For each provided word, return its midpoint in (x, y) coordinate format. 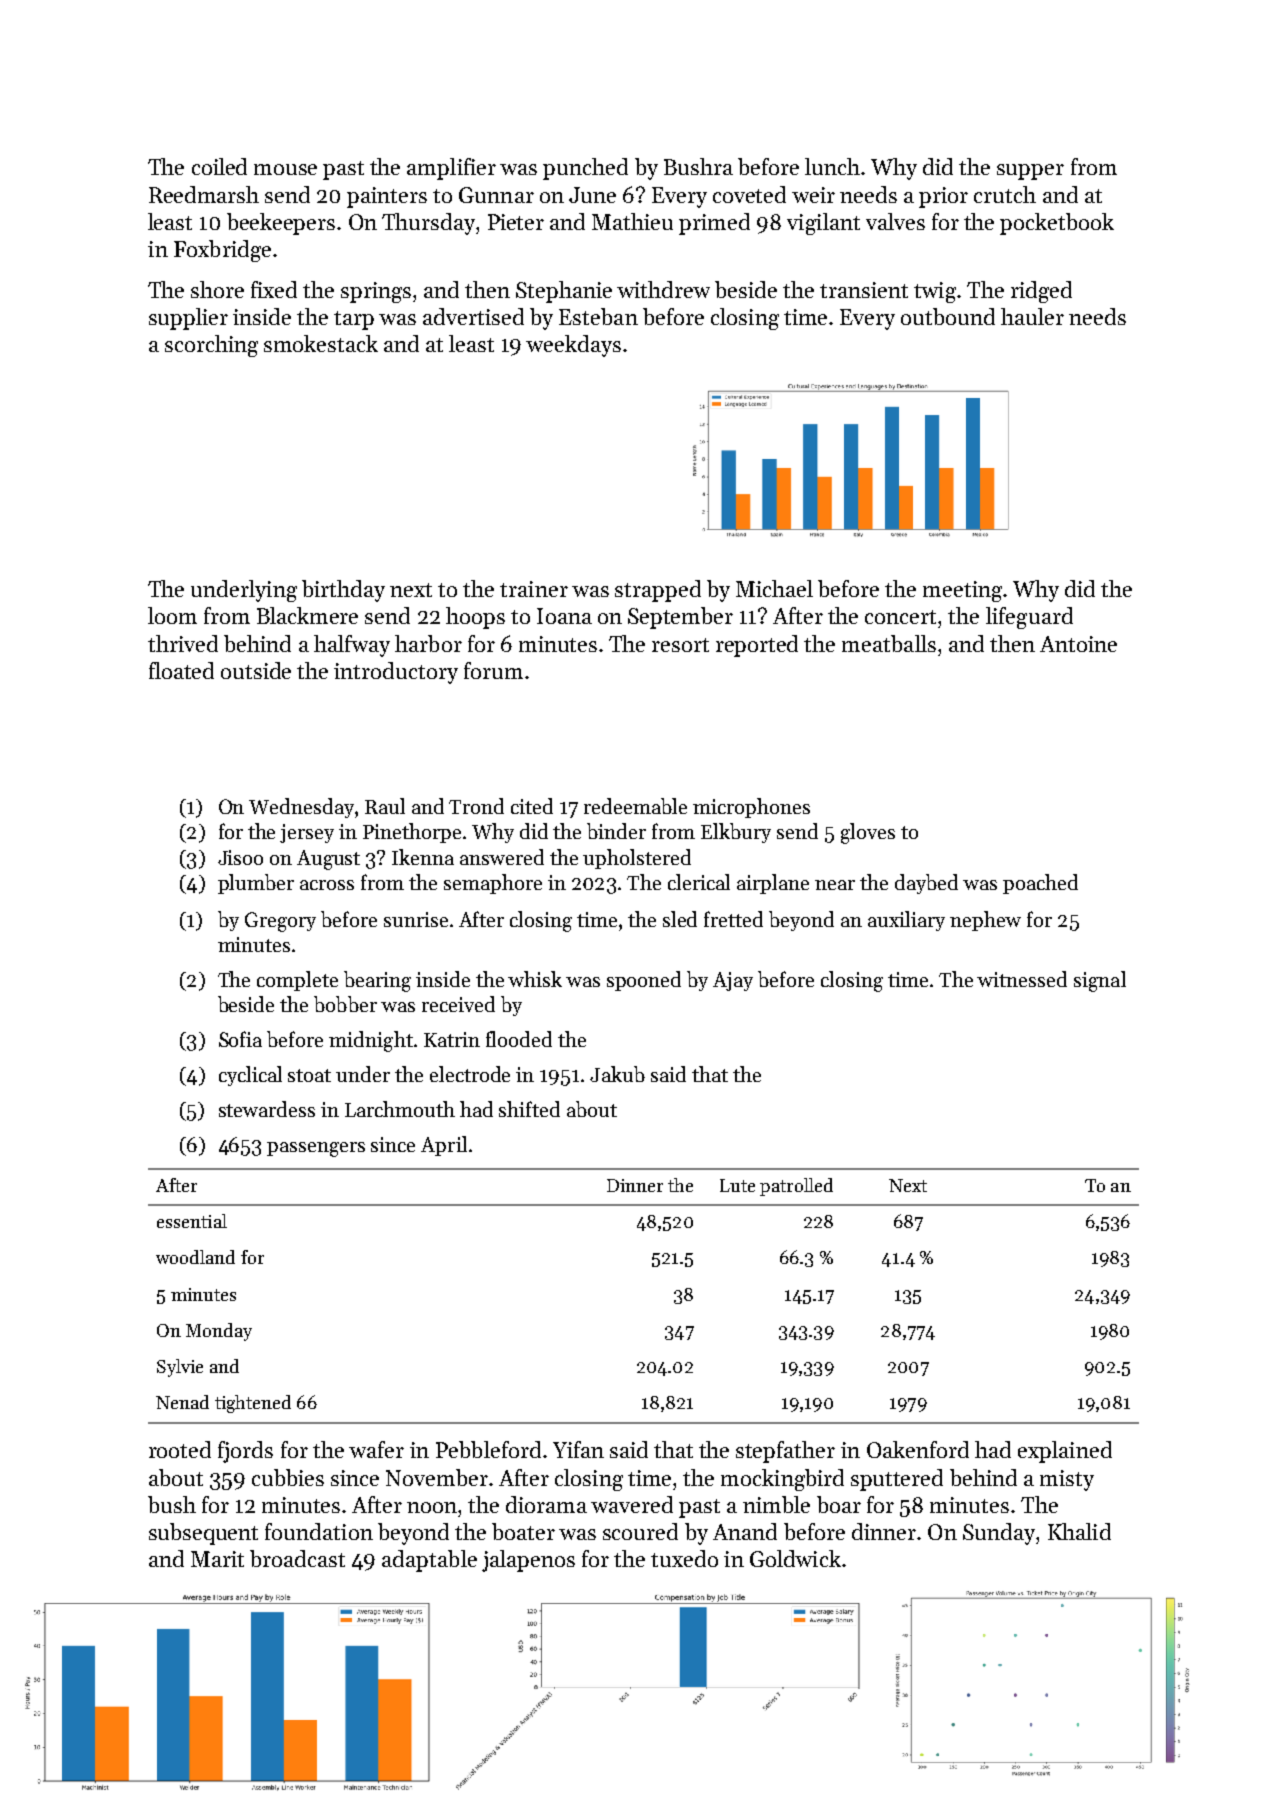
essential (192, 1221)
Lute (737, 1185)
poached (1040, 884)
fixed (274, 289)
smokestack (321, 343)
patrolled (796, 1187)
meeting (962, 591)
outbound (948, 316)
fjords (245, 1452)
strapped (658, 591)
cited (532, 806)
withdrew (663, 289)
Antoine (1078, 644)
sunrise (416, 919)
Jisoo (240, 857)
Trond (476, 806)
